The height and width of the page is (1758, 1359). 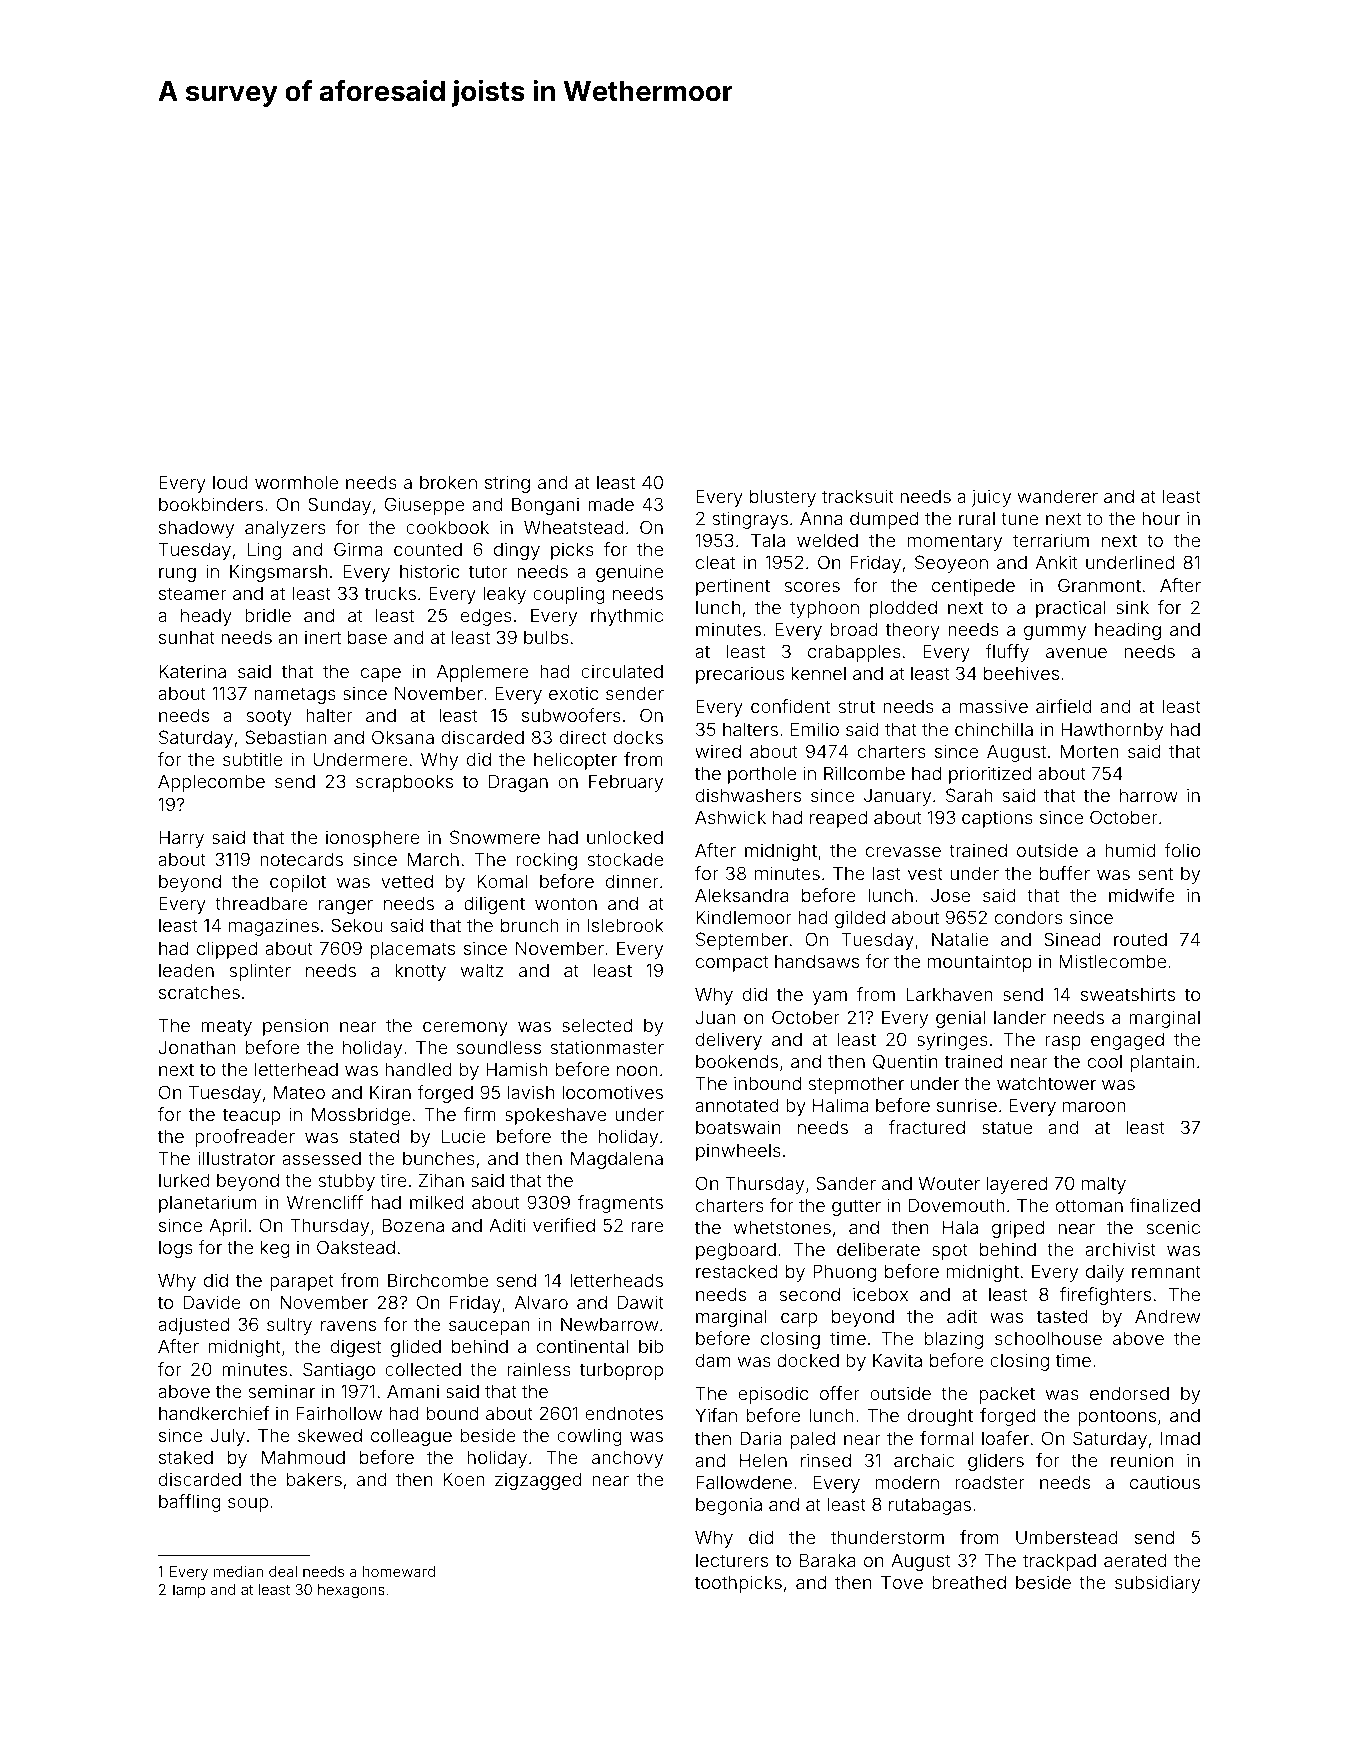 I want to click on Girma, so click(x=358, y=549).
